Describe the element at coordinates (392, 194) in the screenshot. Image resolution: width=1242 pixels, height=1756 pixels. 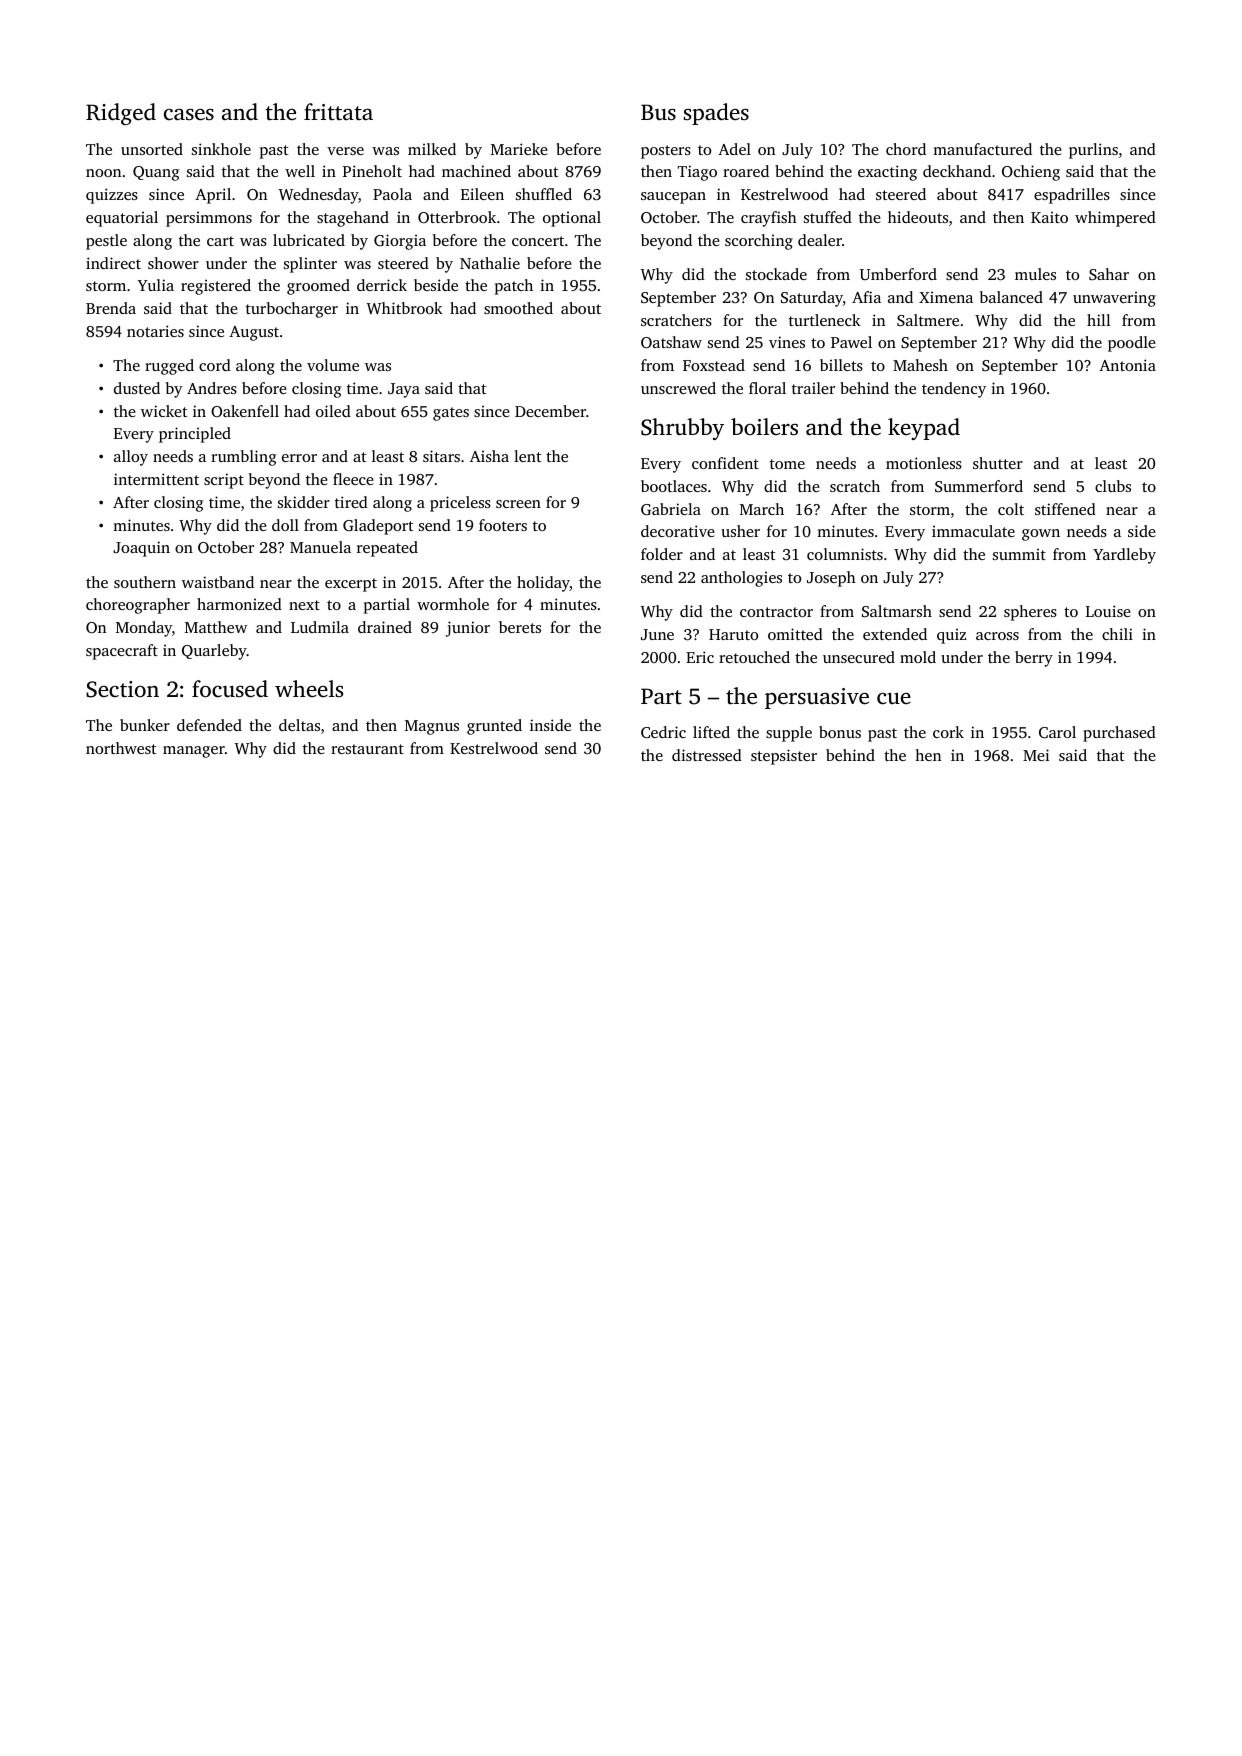
I see `Paola` at that location.
